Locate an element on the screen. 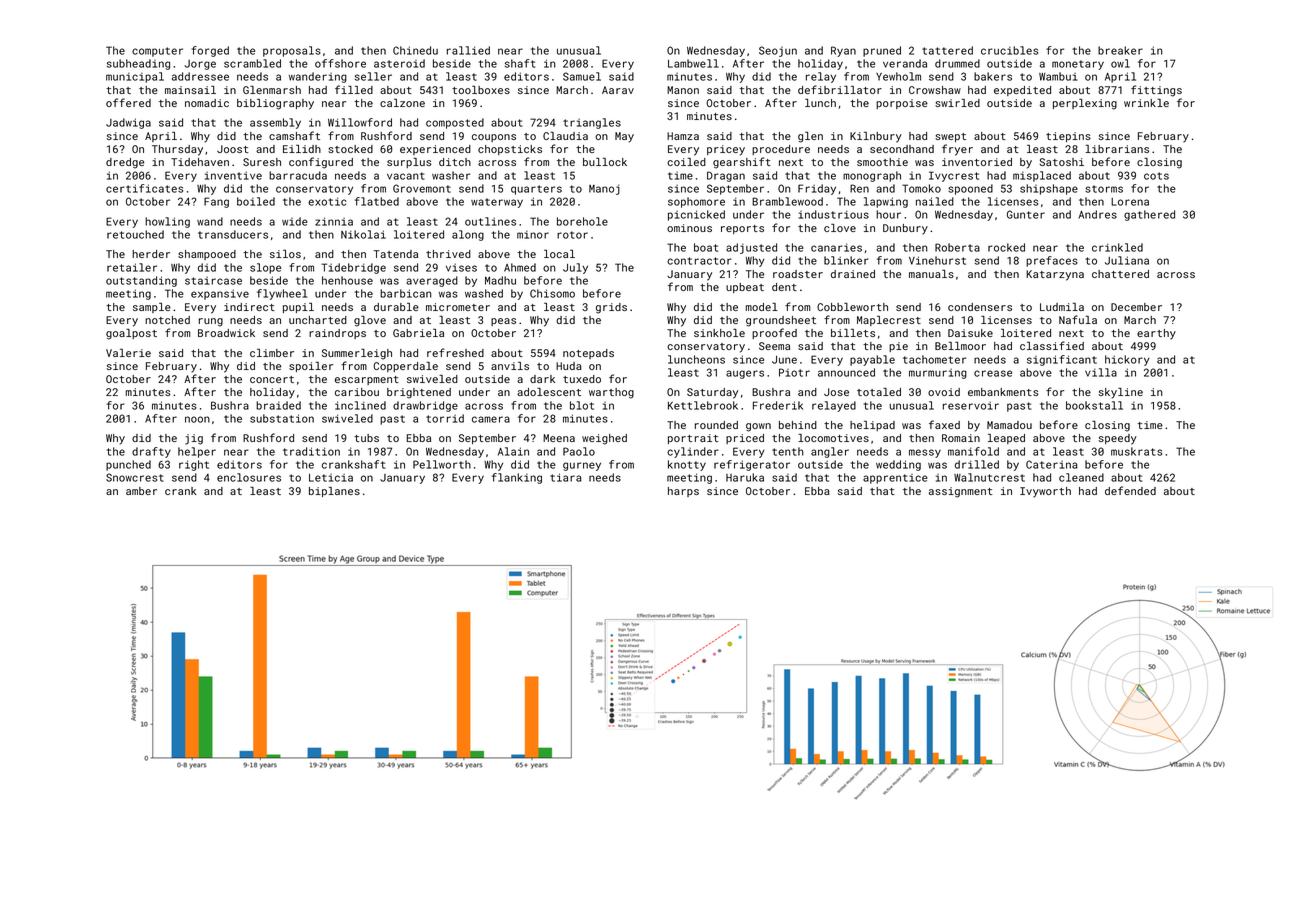 The image size is (1308, 924). earthy is located at coordinates (1156, 334).
